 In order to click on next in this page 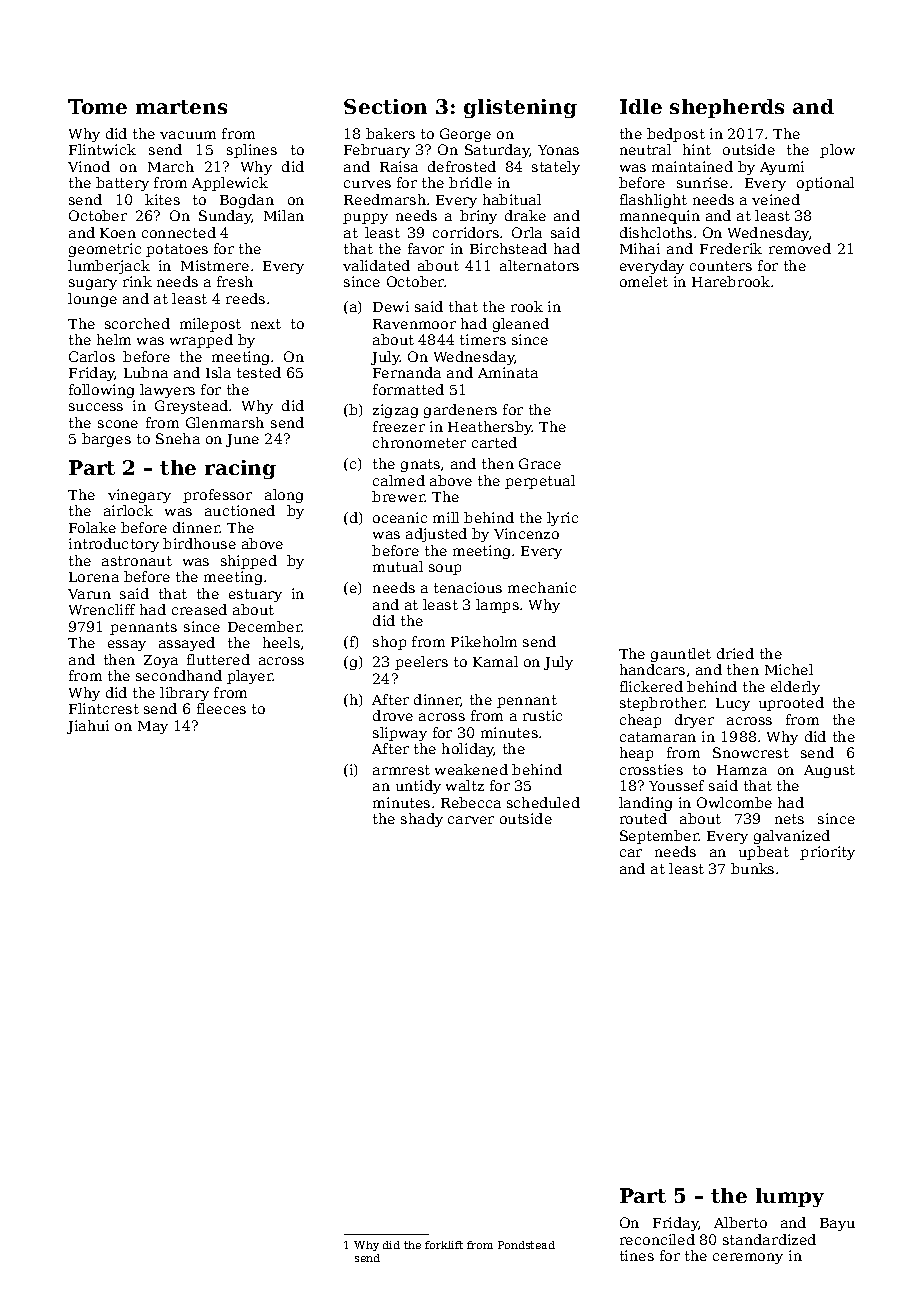, I will do `click(266, 324)`.
